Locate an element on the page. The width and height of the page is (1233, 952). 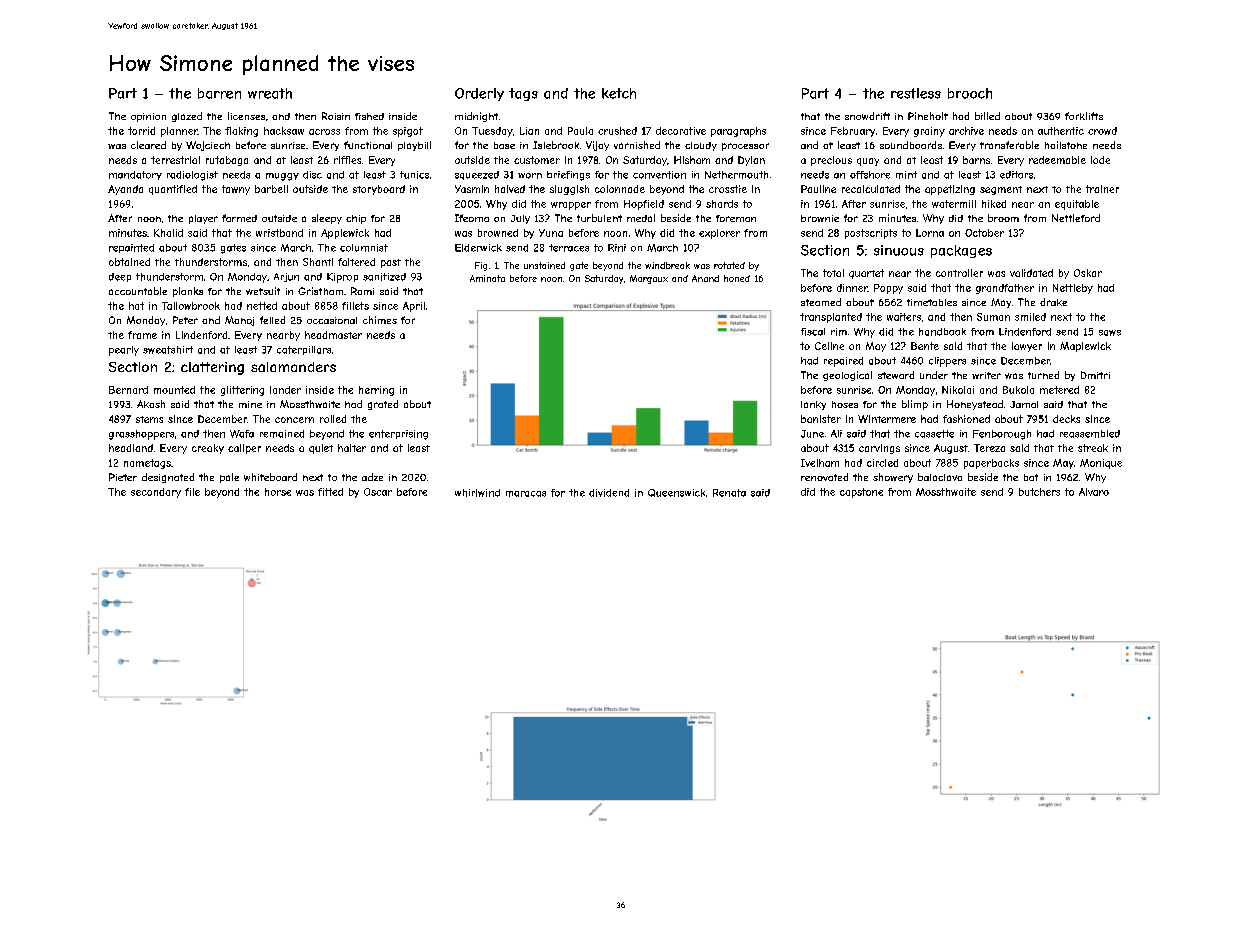
billed is located at coordinates (987, 116).
